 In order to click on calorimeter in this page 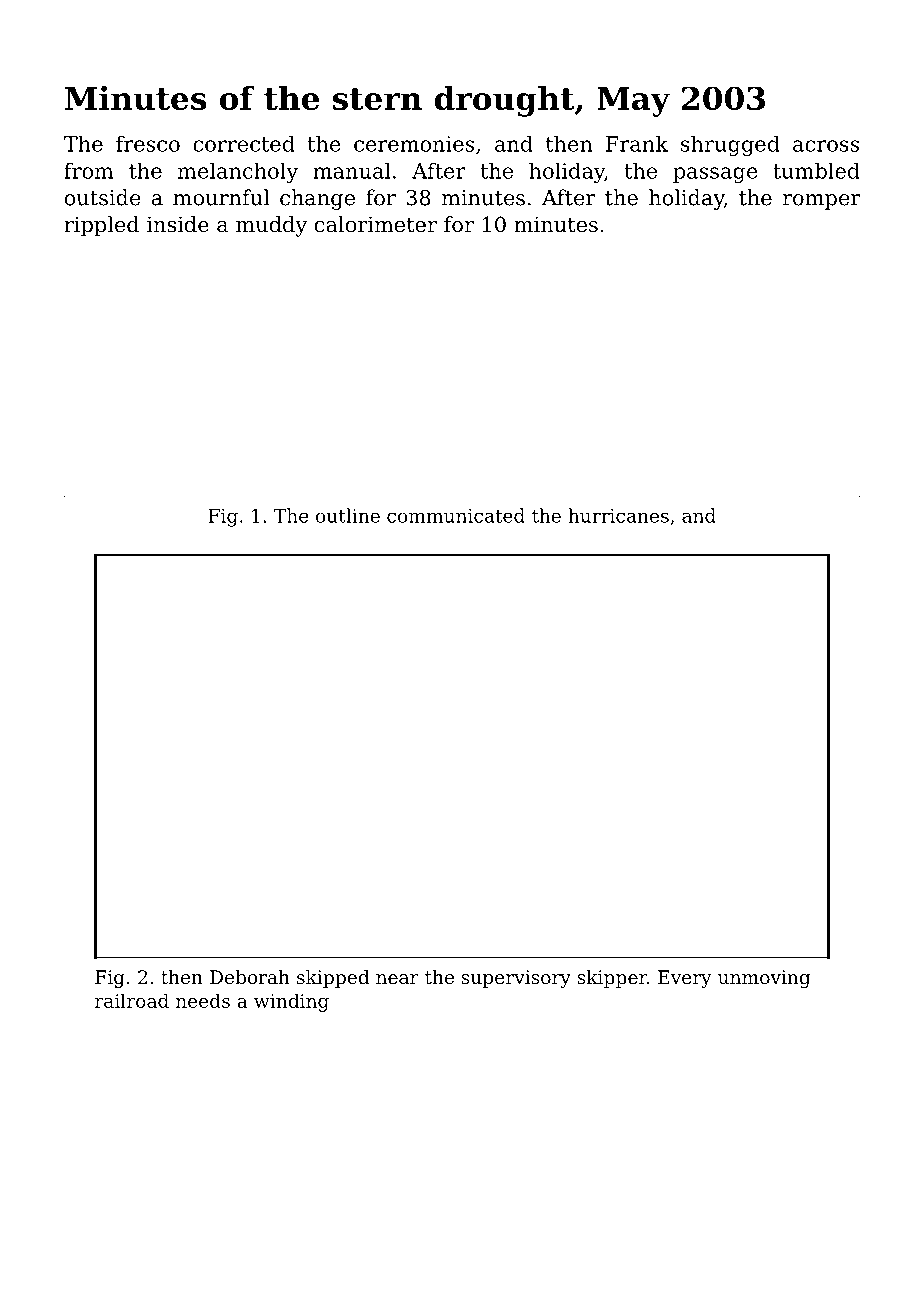, I will do `click(376, 224)`.
